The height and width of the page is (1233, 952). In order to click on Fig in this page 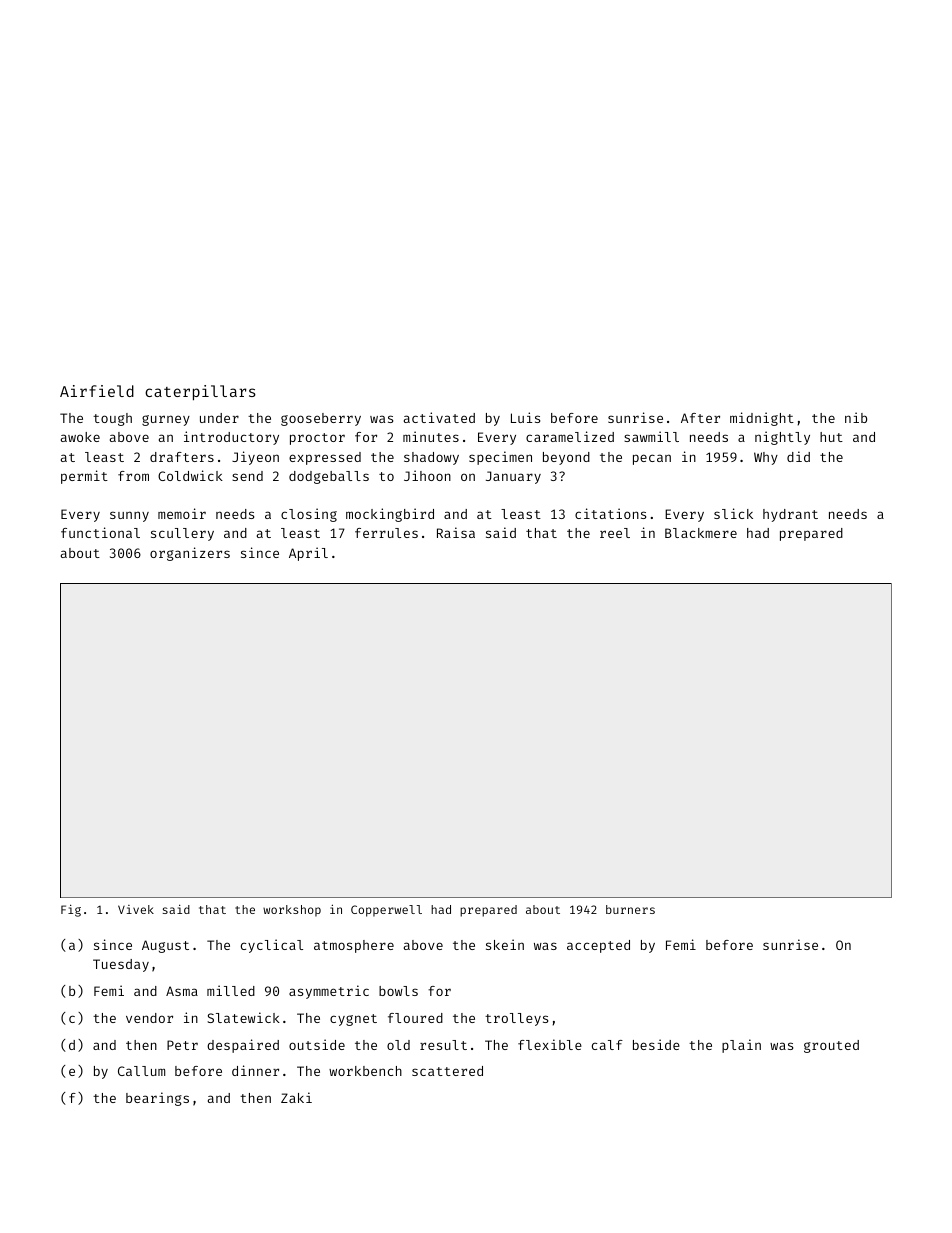, I will do `click(71, 910)`.
